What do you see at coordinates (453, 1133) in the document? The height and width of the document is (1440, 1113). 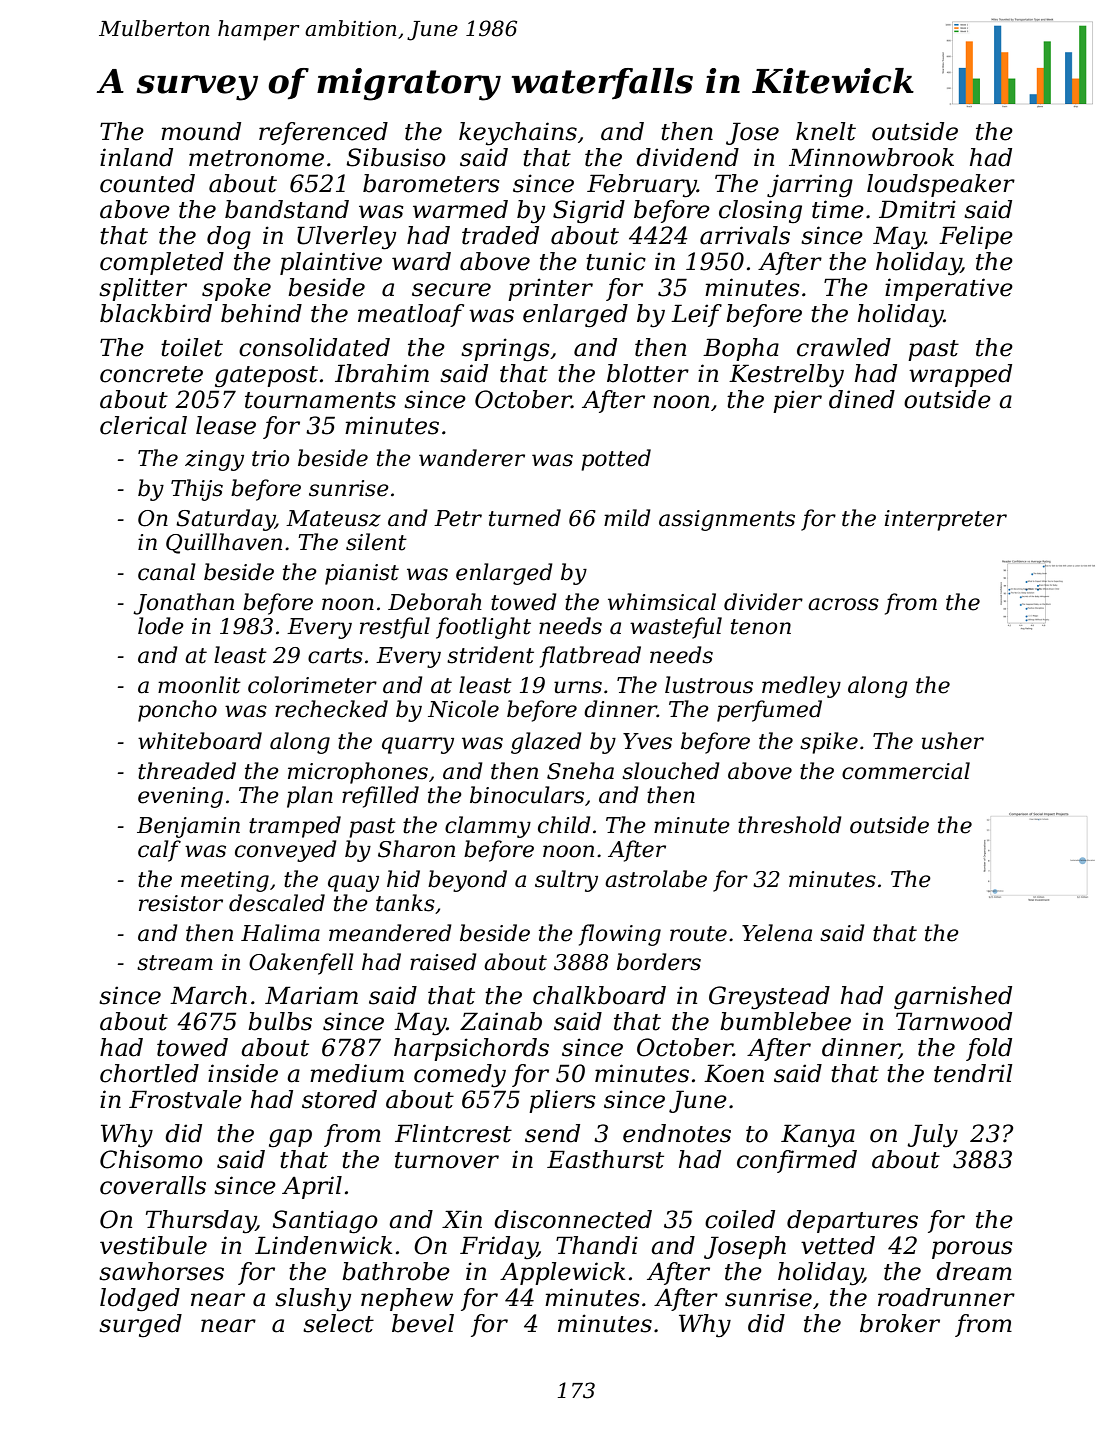 I see `Flintcrest` at bounding box center [453, 1133].
